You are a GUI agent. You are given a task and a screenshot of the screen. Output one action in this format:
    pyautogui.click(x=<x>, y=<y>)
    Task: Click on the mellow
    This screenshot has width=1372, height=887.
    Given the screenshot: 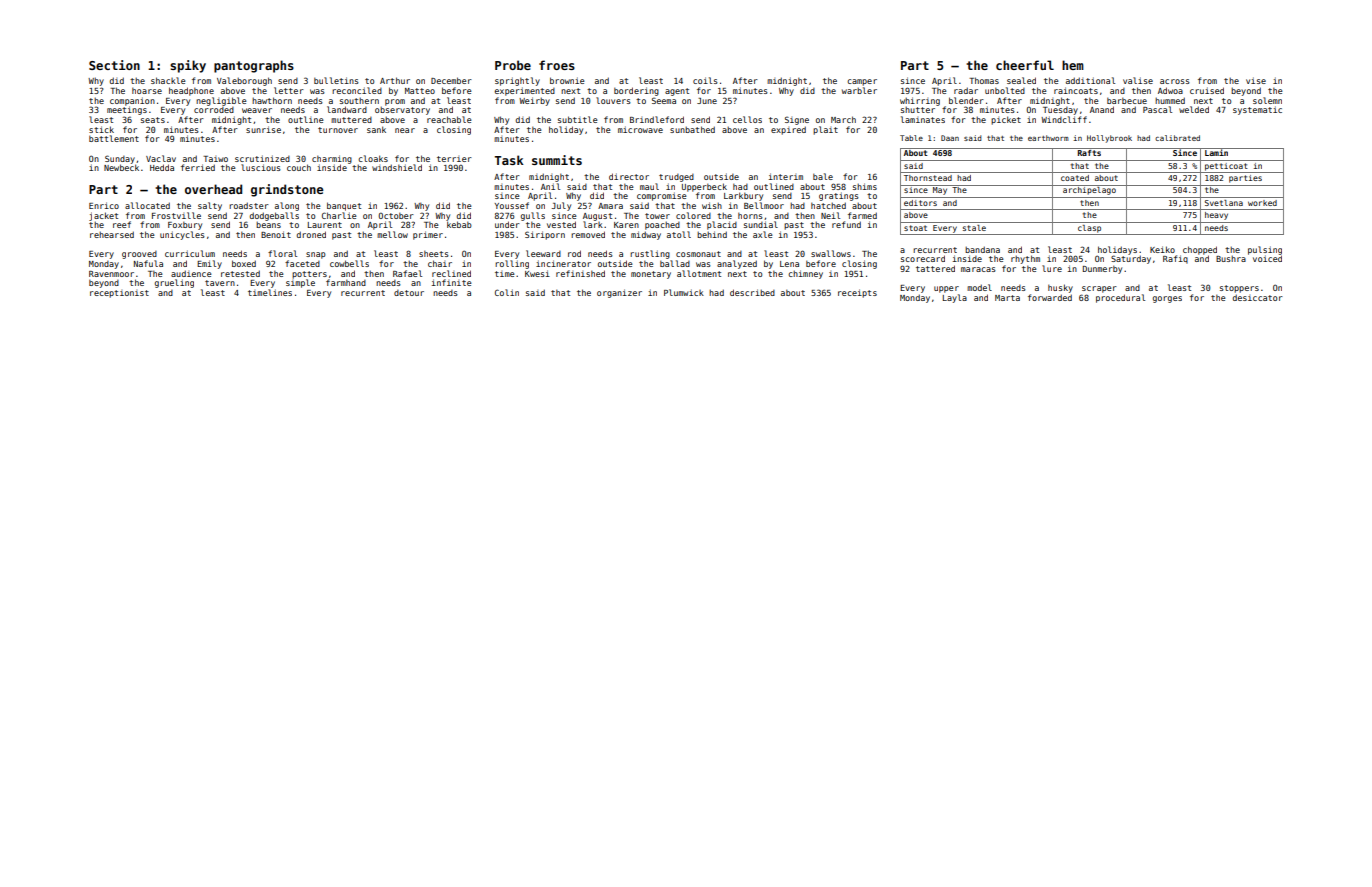 What is the action you would take?
    pyautogui.click(x=392, y=234)
